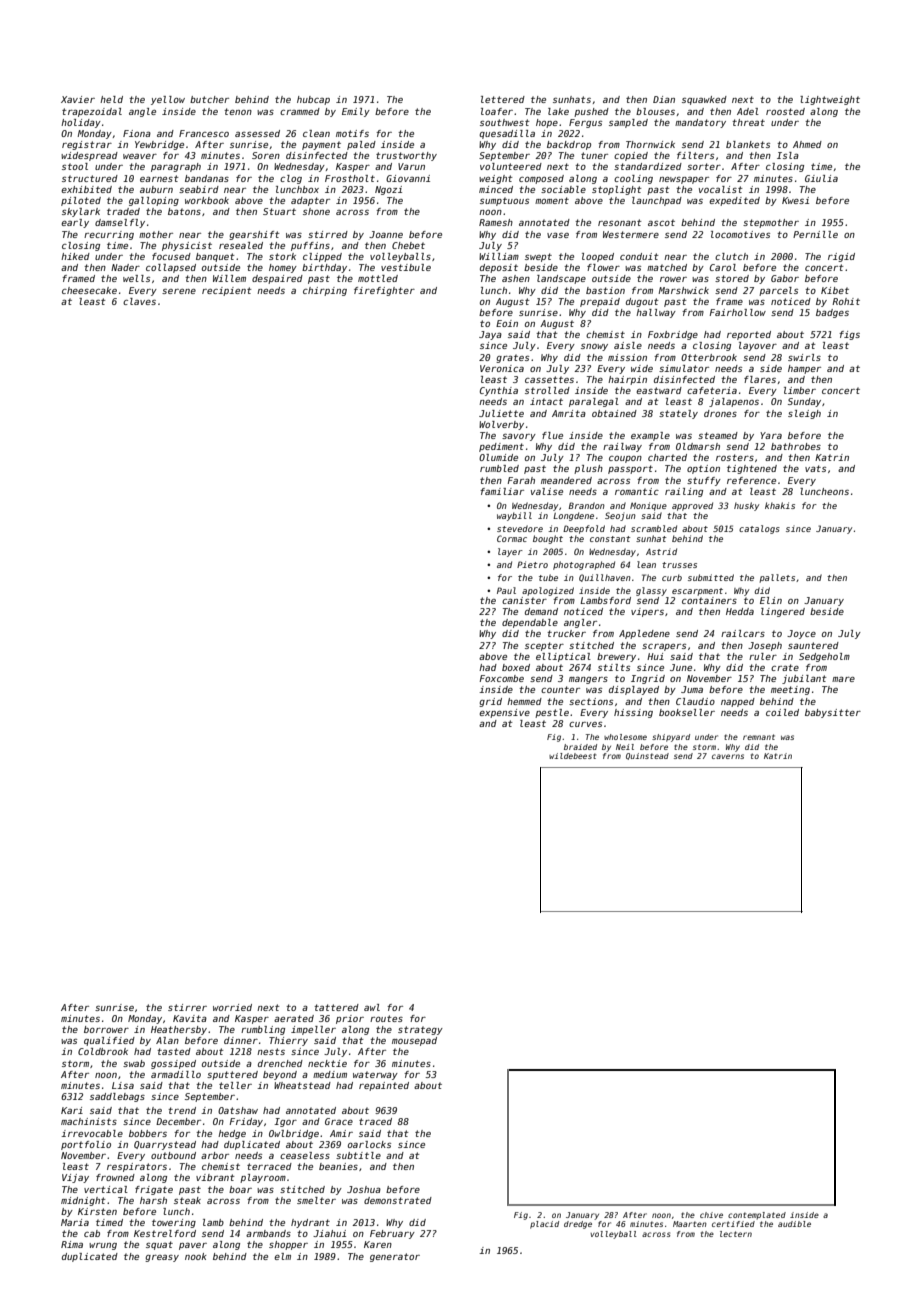 The height and width of the screenshot is (1308, 924). Describe the element at coordinates (496, 189) in the screenshot. I see `minced` at that location.
